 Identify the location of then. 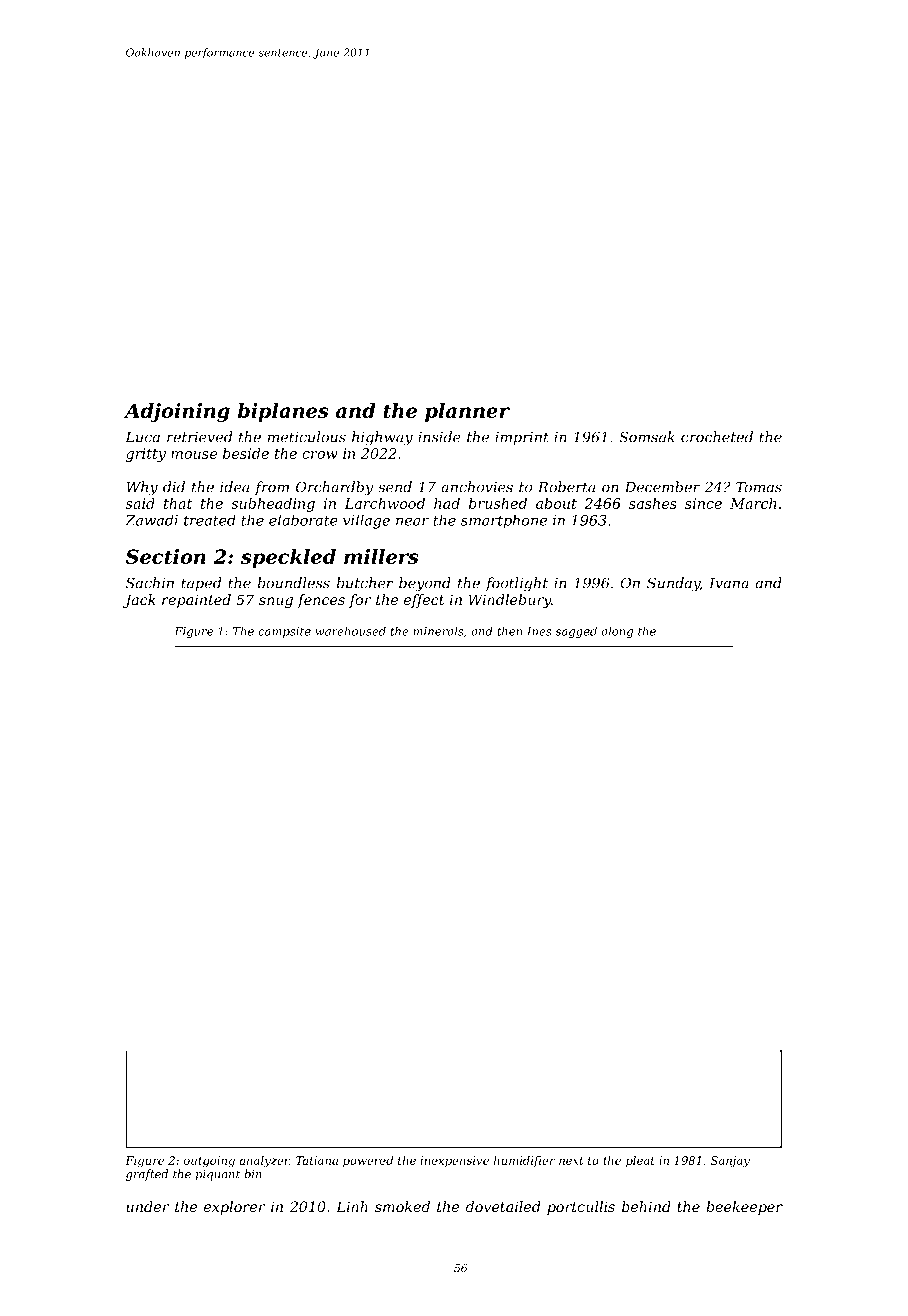
(509, 631).
